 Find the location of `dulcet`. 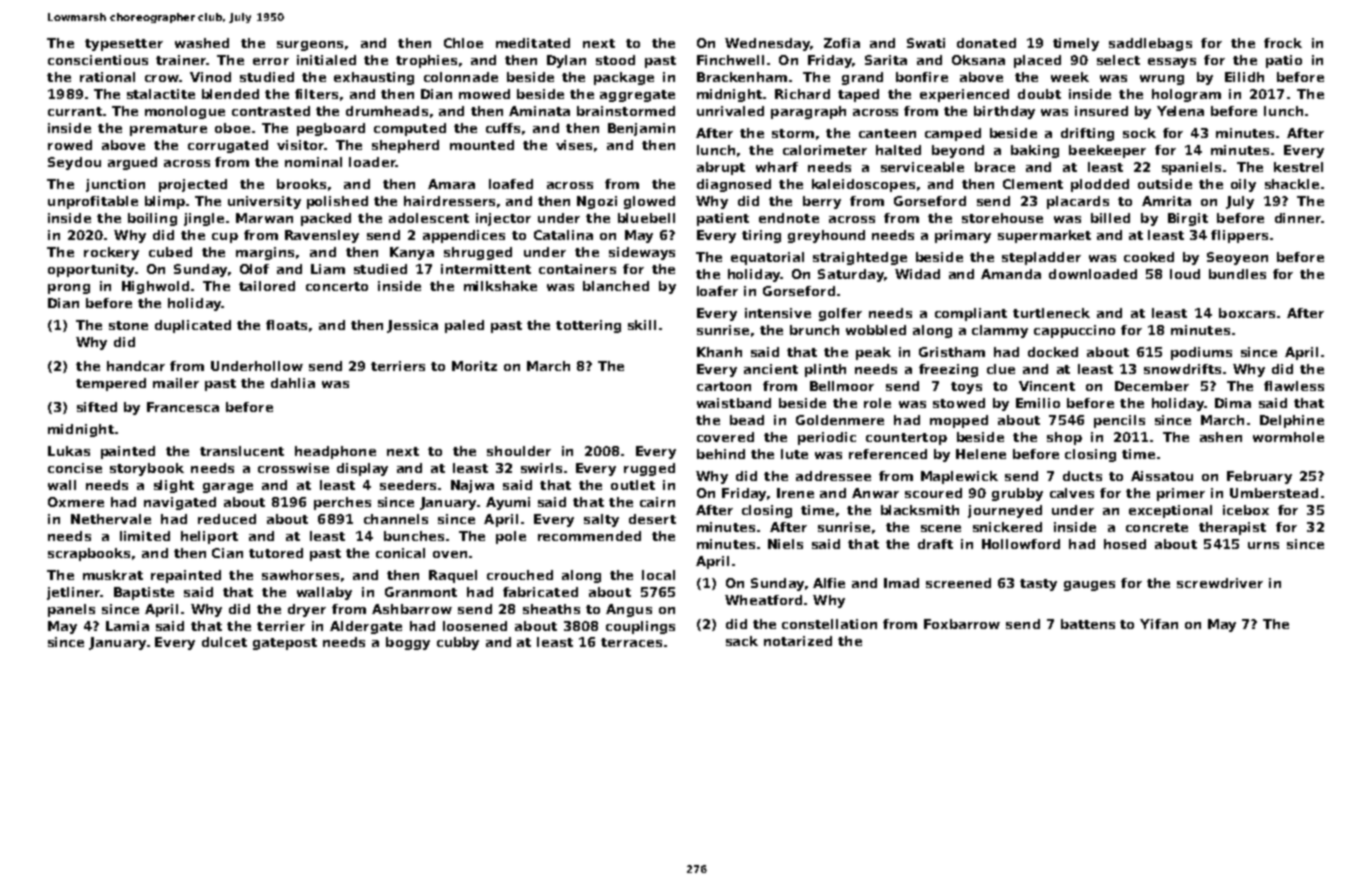

dulcet is located at coordinates (224, 642).
